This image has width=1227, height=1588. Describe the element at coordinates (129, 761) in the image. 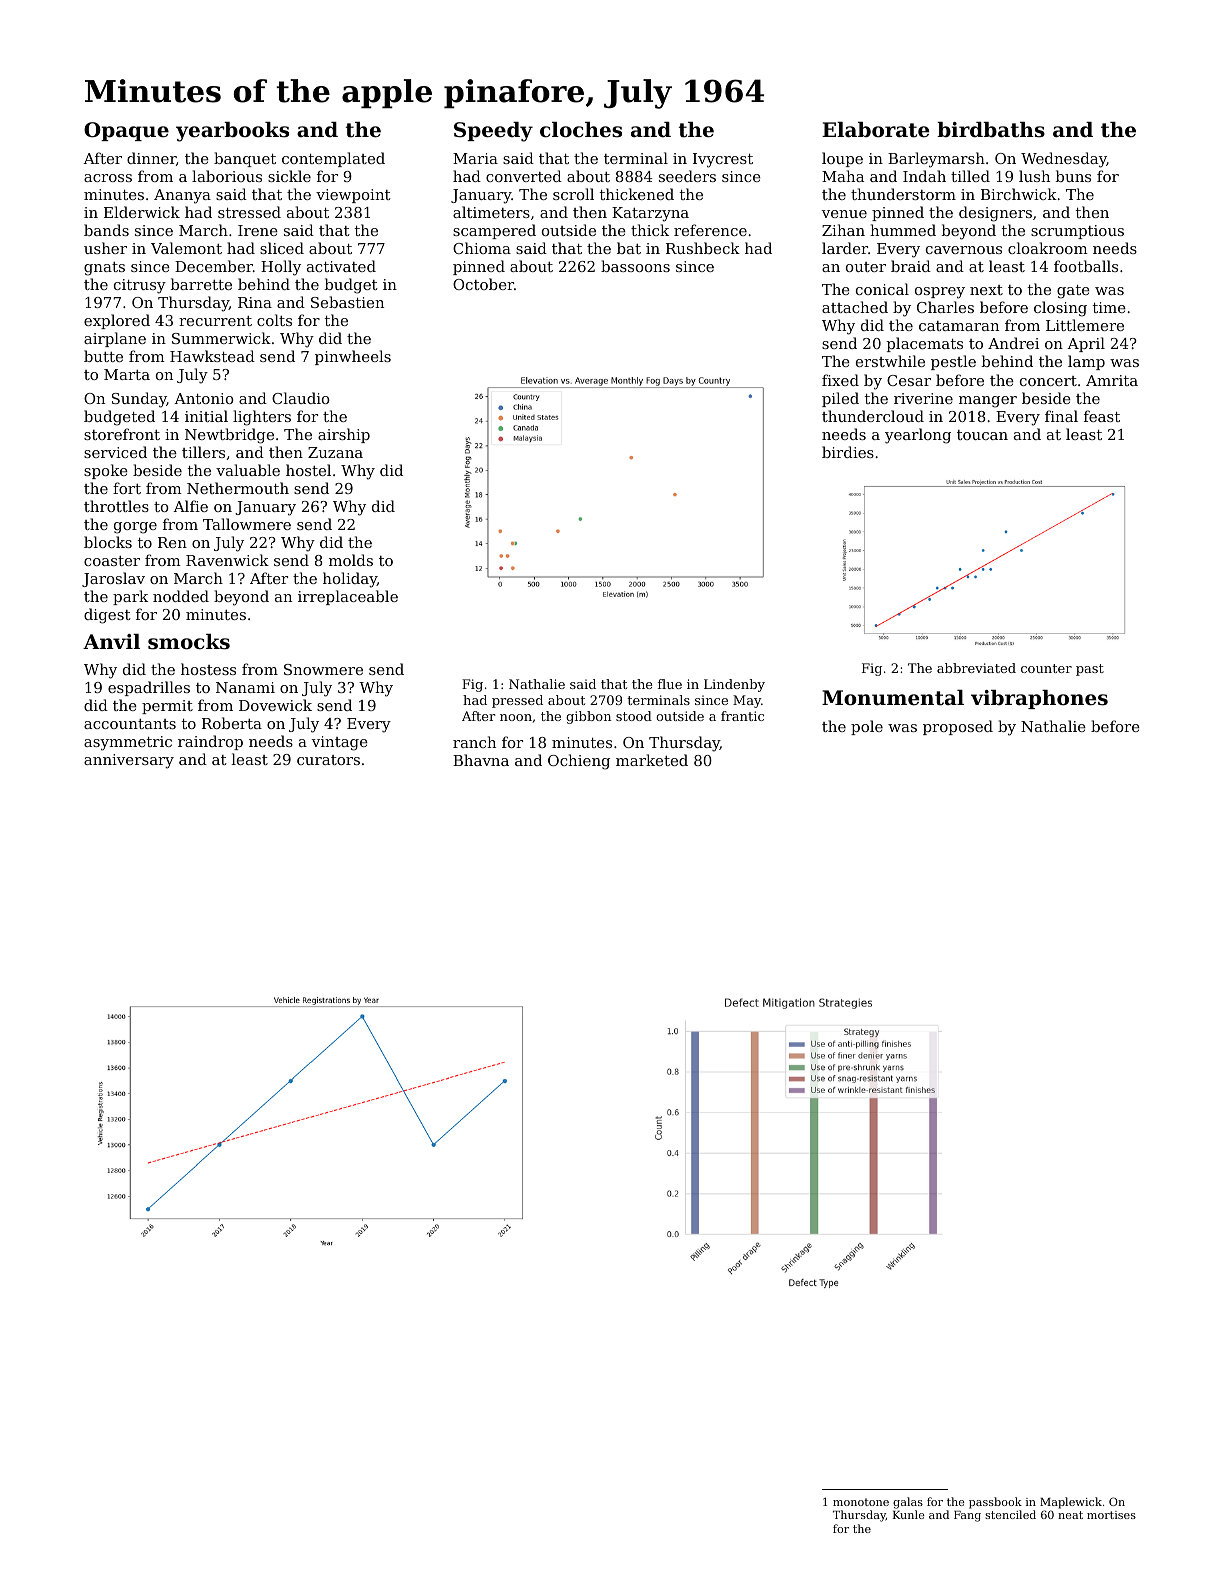

I see `anniversary` at that location.
